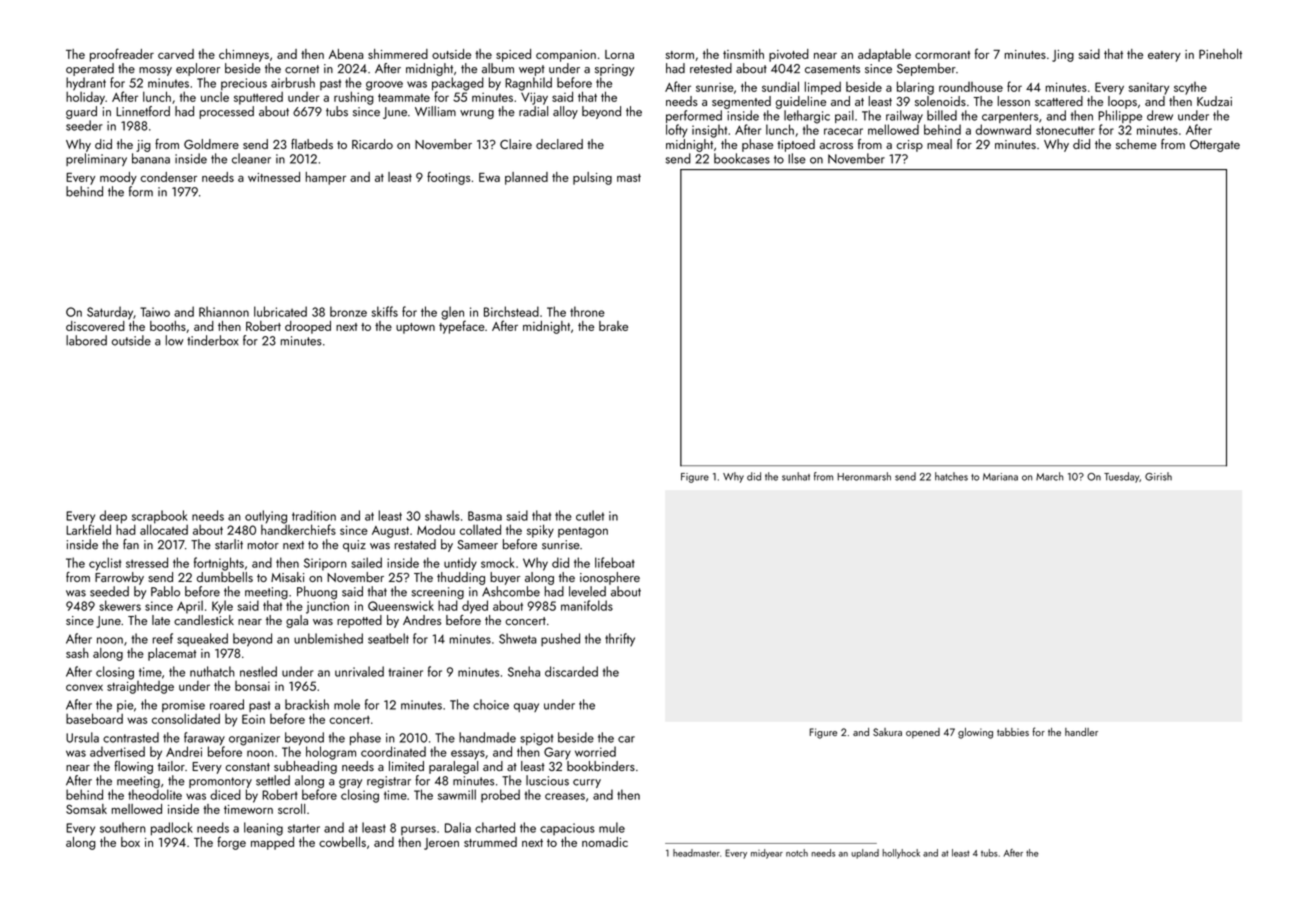 This screenshot has width=1308, height=924. Describe the element at coordinates (212, 340) in the screenshot. I see `tinderbox` at that location.
